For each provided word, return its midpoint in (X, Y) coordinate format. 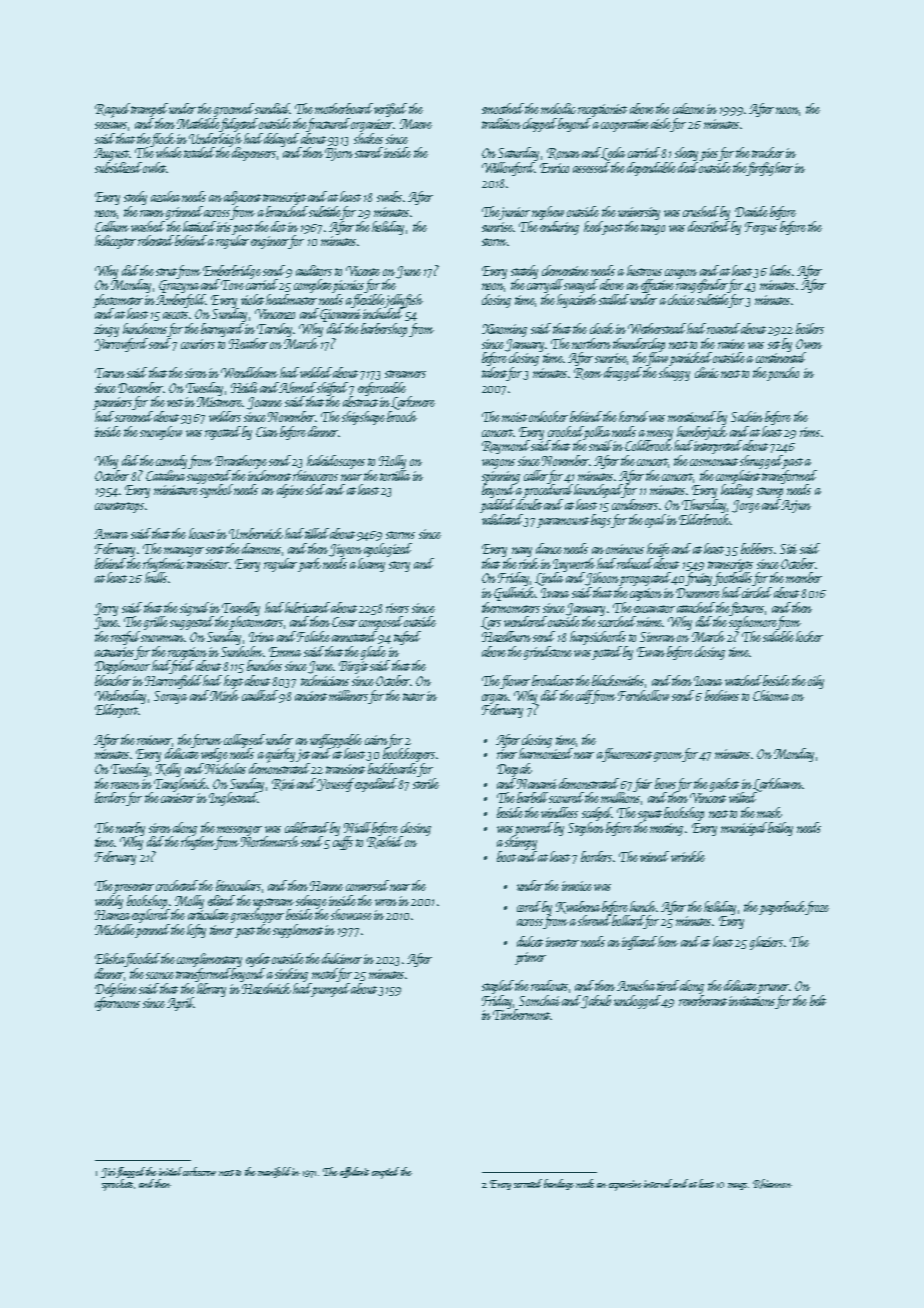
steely (135, 198)
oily (816, 682)
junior (515, 213)
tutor (414, 697)
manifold (274, 1172)
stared (370, 152)
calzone (689, 108)
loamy (371, 565)
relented (156, 240)
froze (817, 908)
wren (386, 902)
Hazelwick (266, 988)
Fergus (761, 228)
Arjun (796, 506)
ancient (311, 696)
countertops (119, 507)
